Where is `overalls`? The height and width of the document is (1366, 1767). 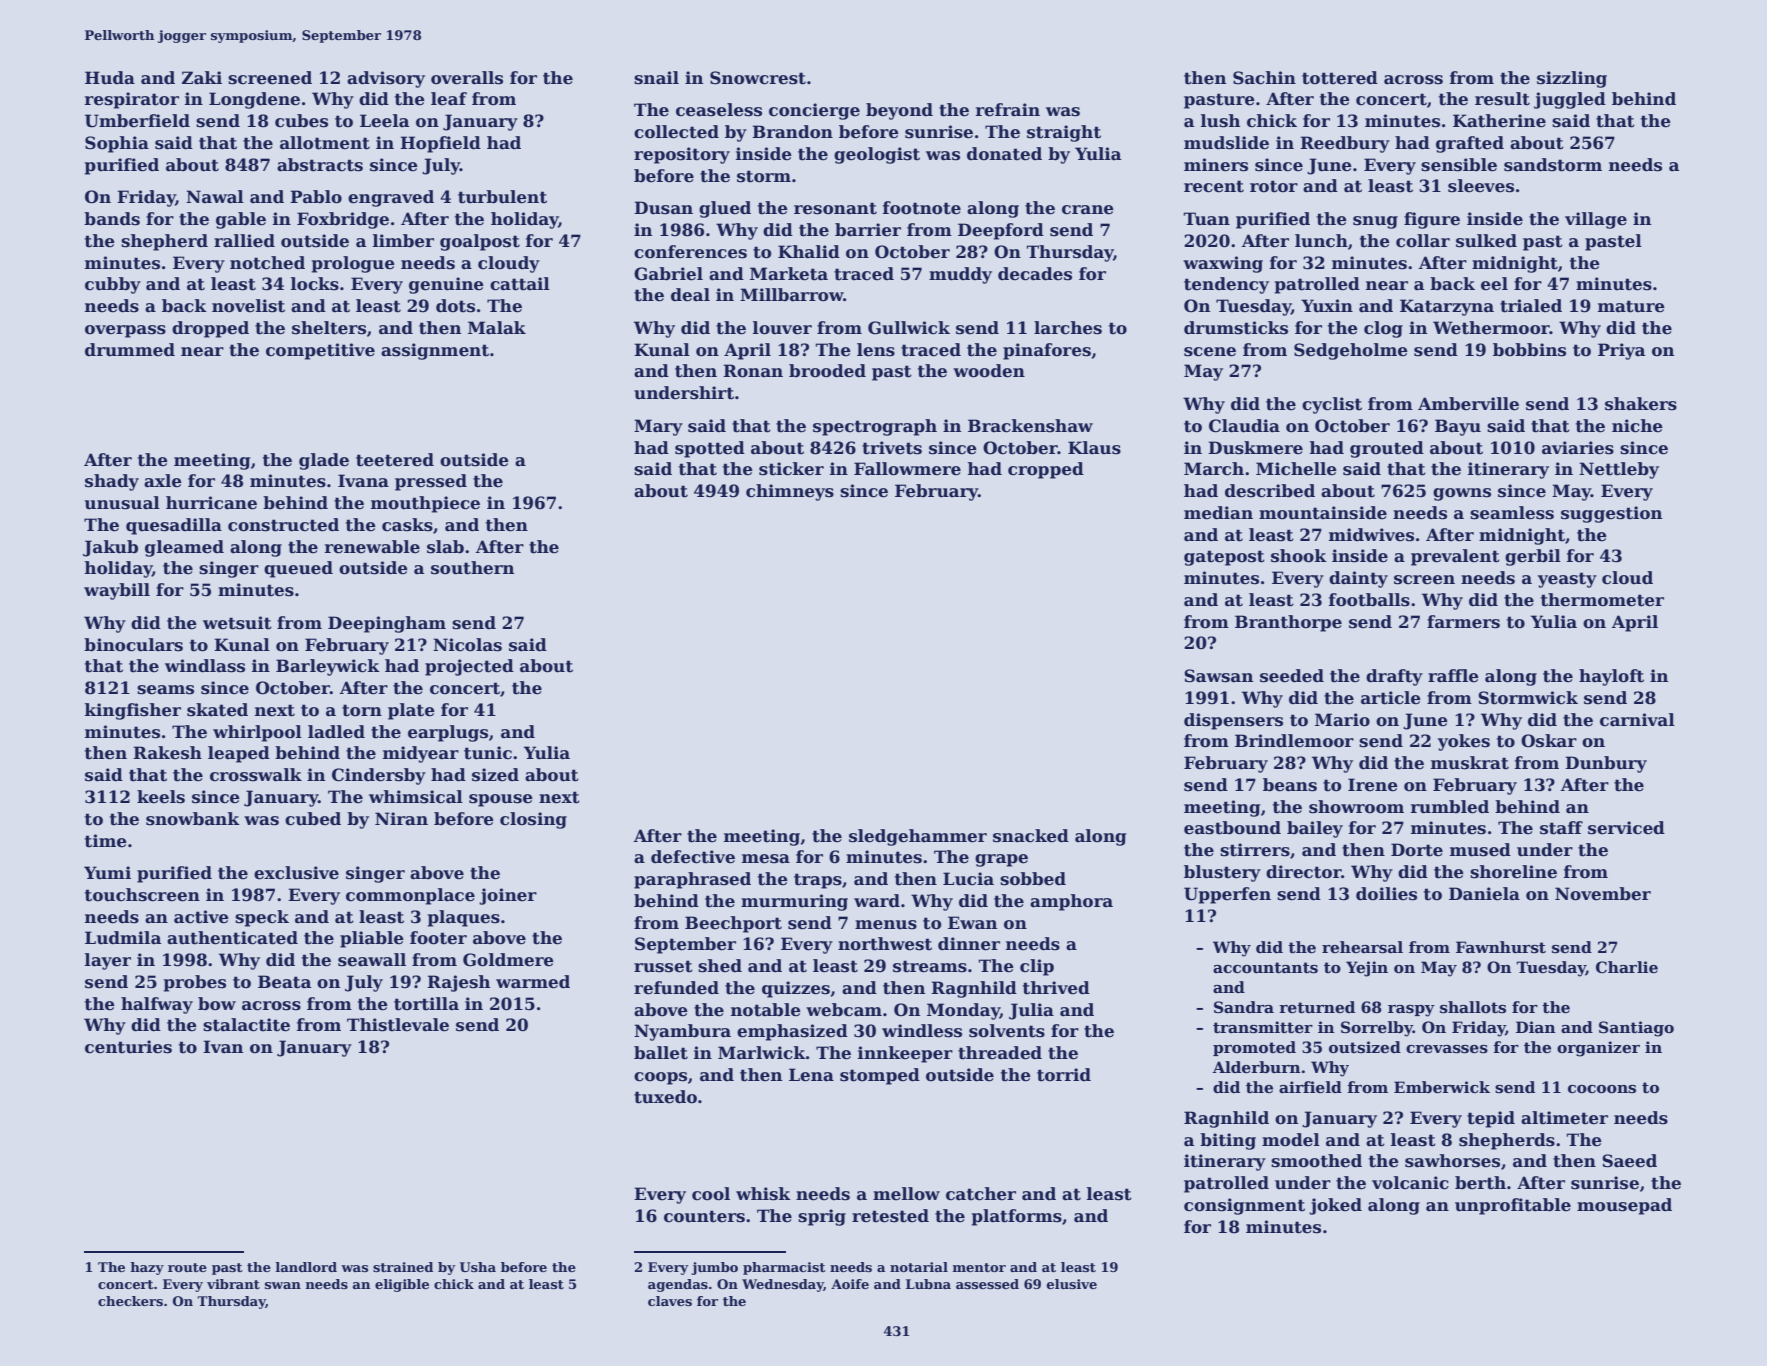 overalls is located at coordinates (467, 78).
